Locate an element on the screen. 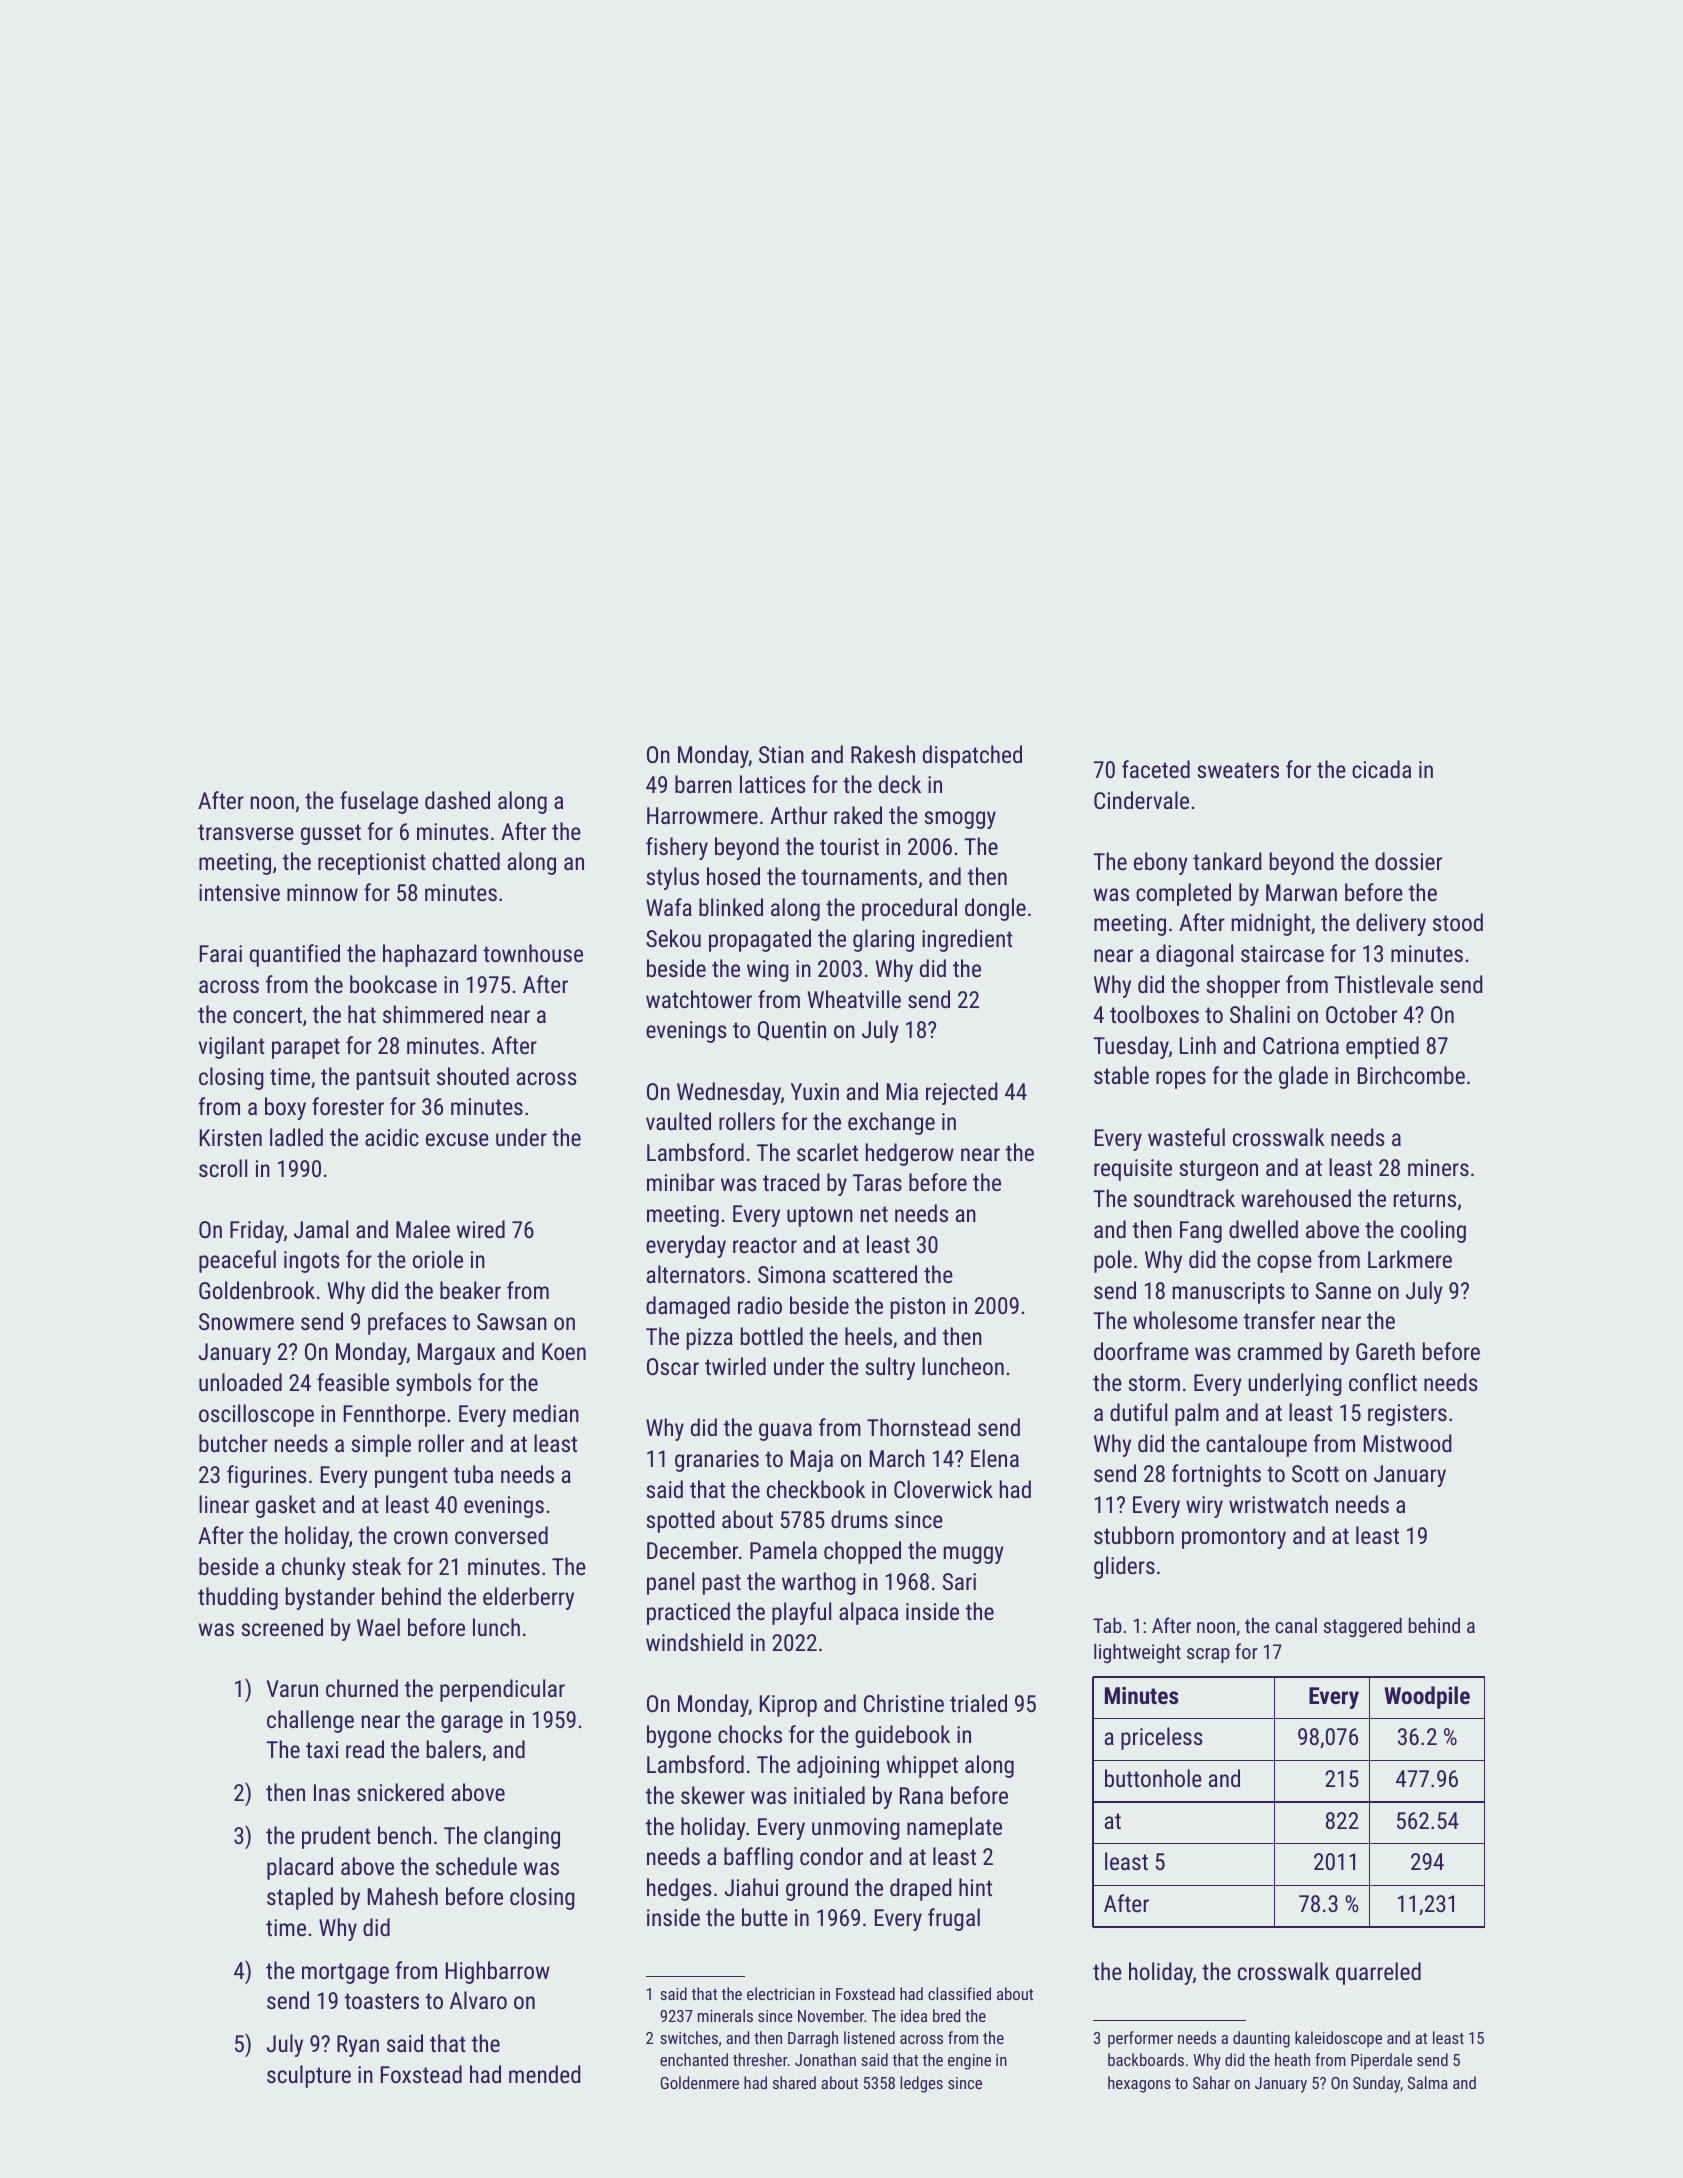 The width and height of the screenshot is (1683, 2178). sweaters is located at coordinates (1238, 770).
